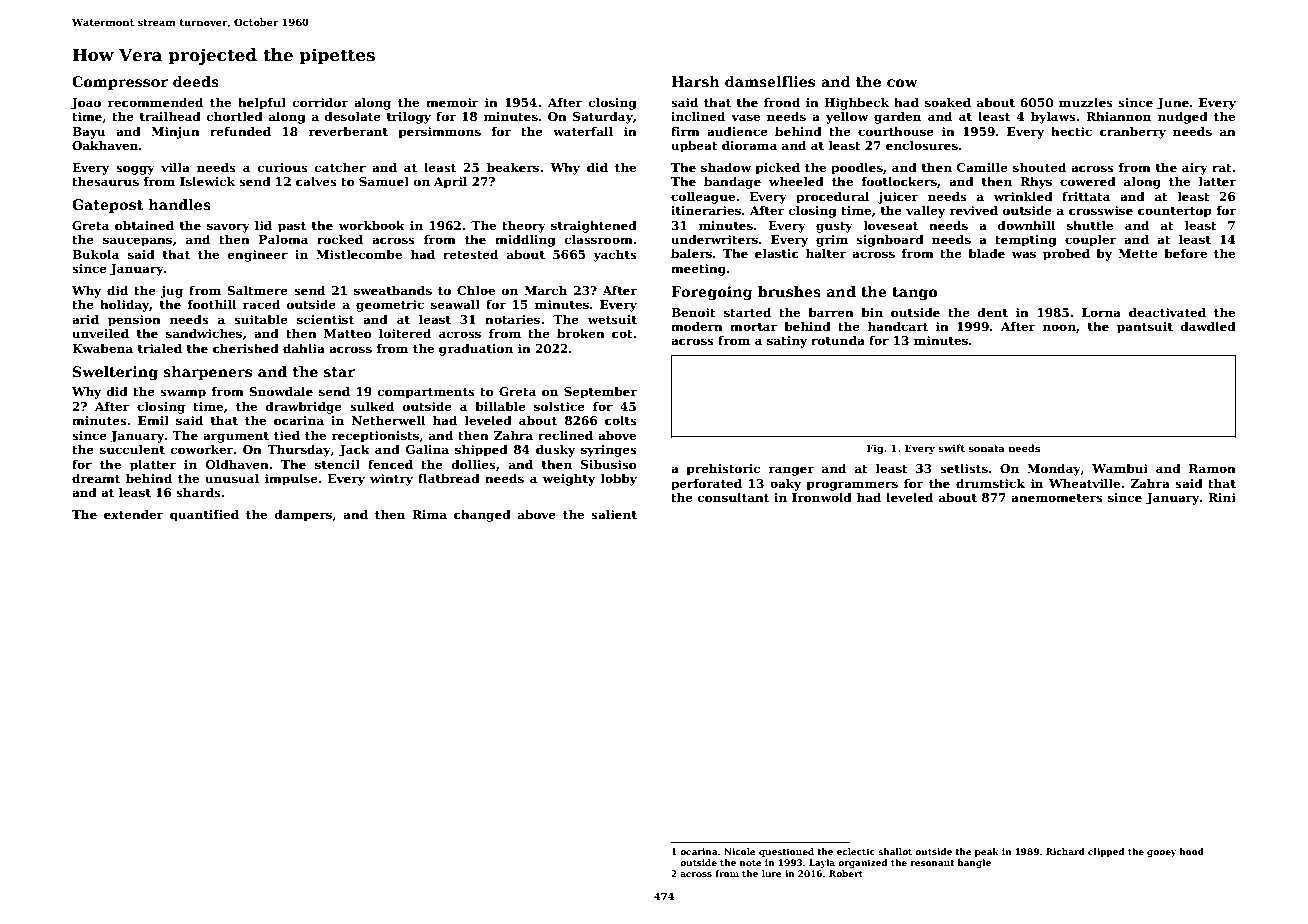 The height and width of the page is (924, 1308). I want to click on dawdled, so click(1208, 326).
